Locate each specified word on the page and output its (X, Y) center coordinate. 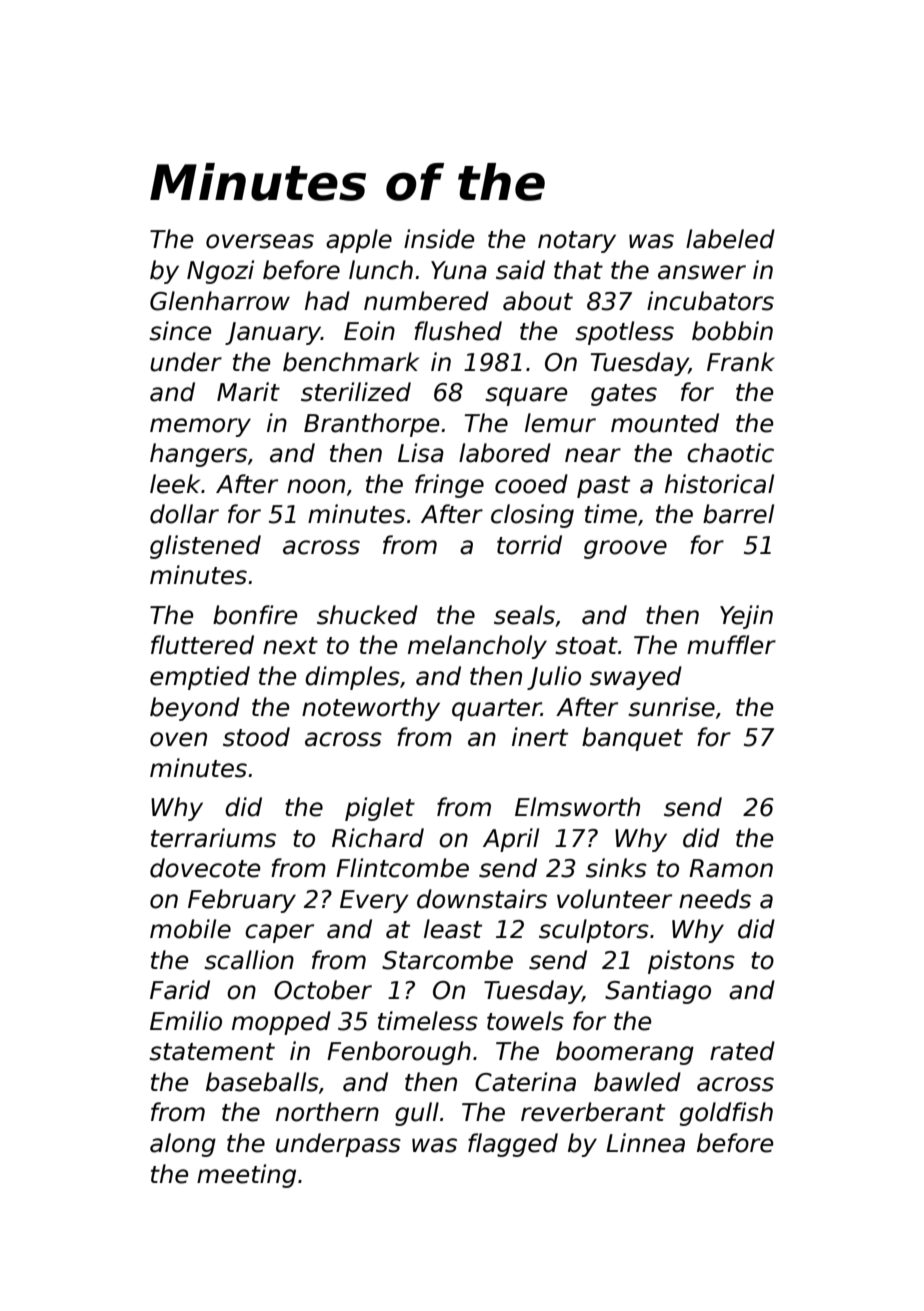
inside (439, 239)
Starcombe (447, 960)
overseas (260, 241)
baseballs (262, 1082)
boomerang (625, 1053)
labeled (730, 239)
